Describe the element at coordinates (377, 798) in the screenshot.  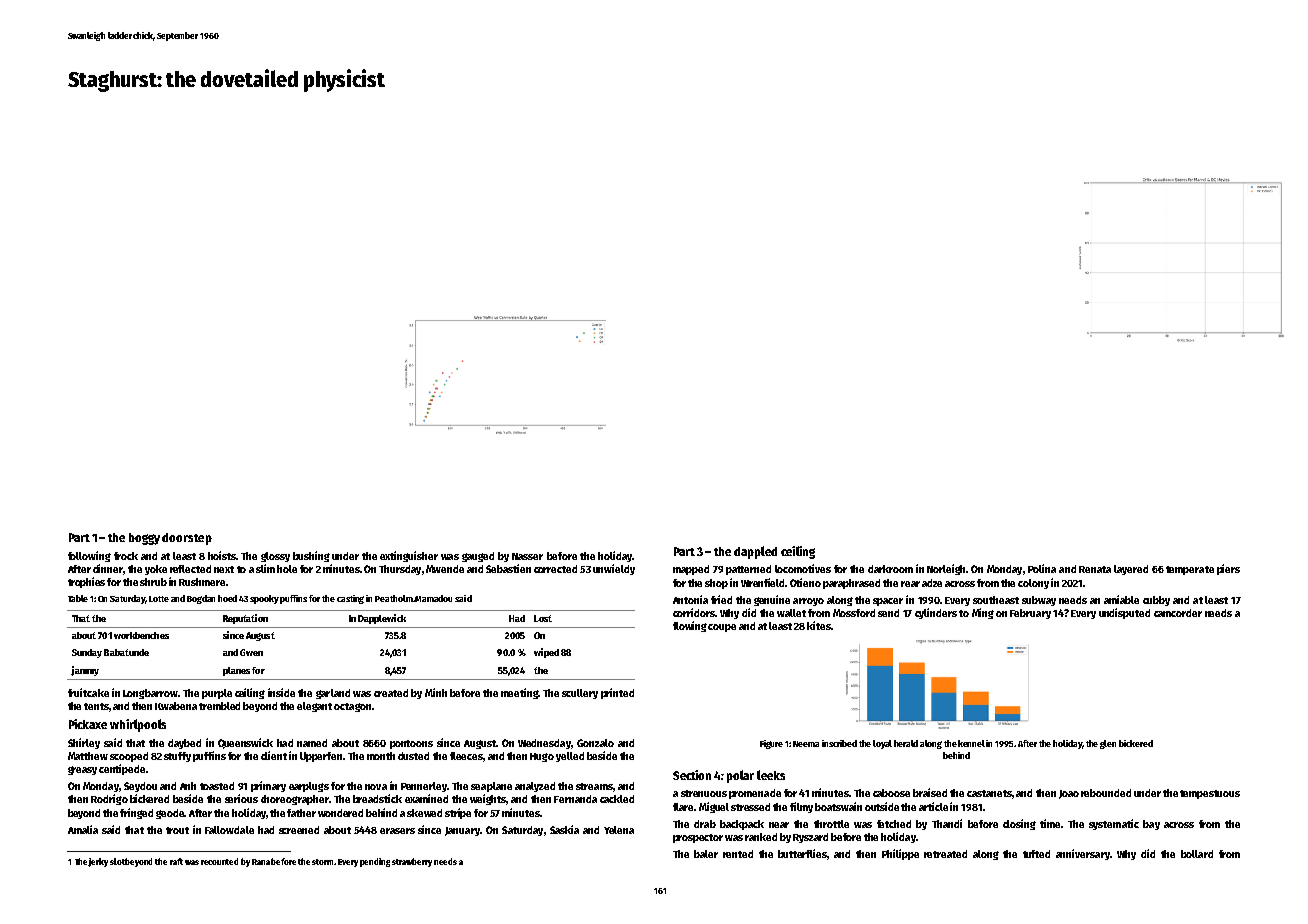
I see `breadstick` at that location.
